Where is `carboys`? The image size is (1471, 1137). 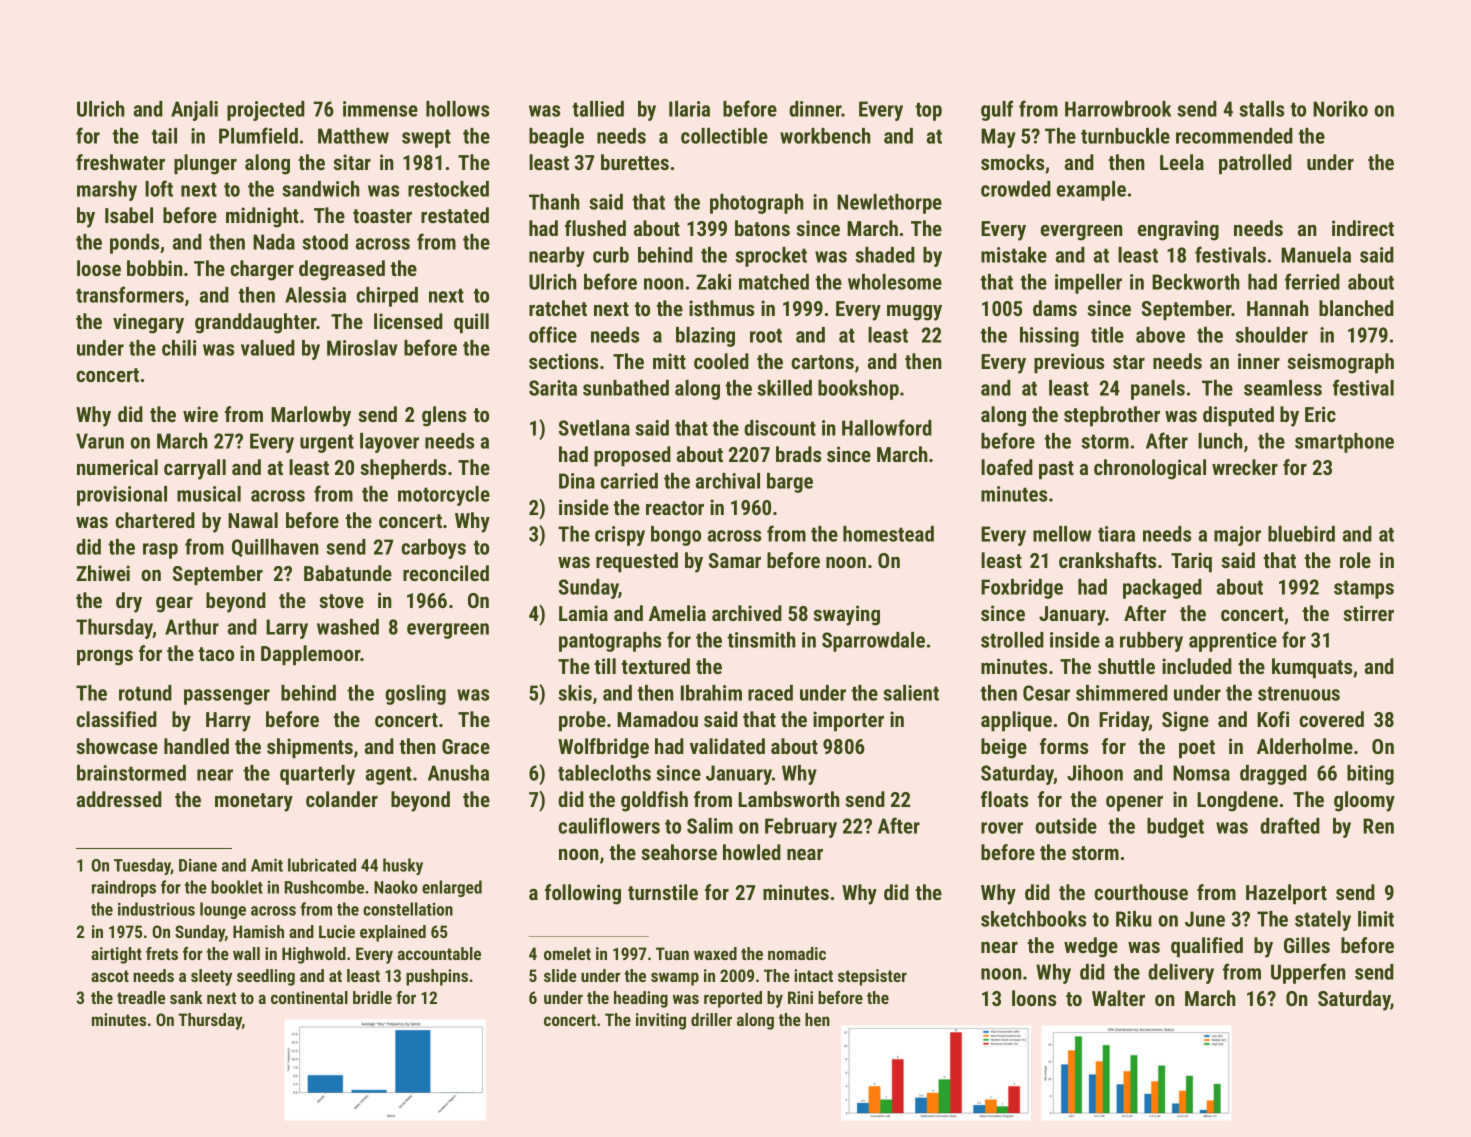
carboys is located at coordinates (433, 549).
